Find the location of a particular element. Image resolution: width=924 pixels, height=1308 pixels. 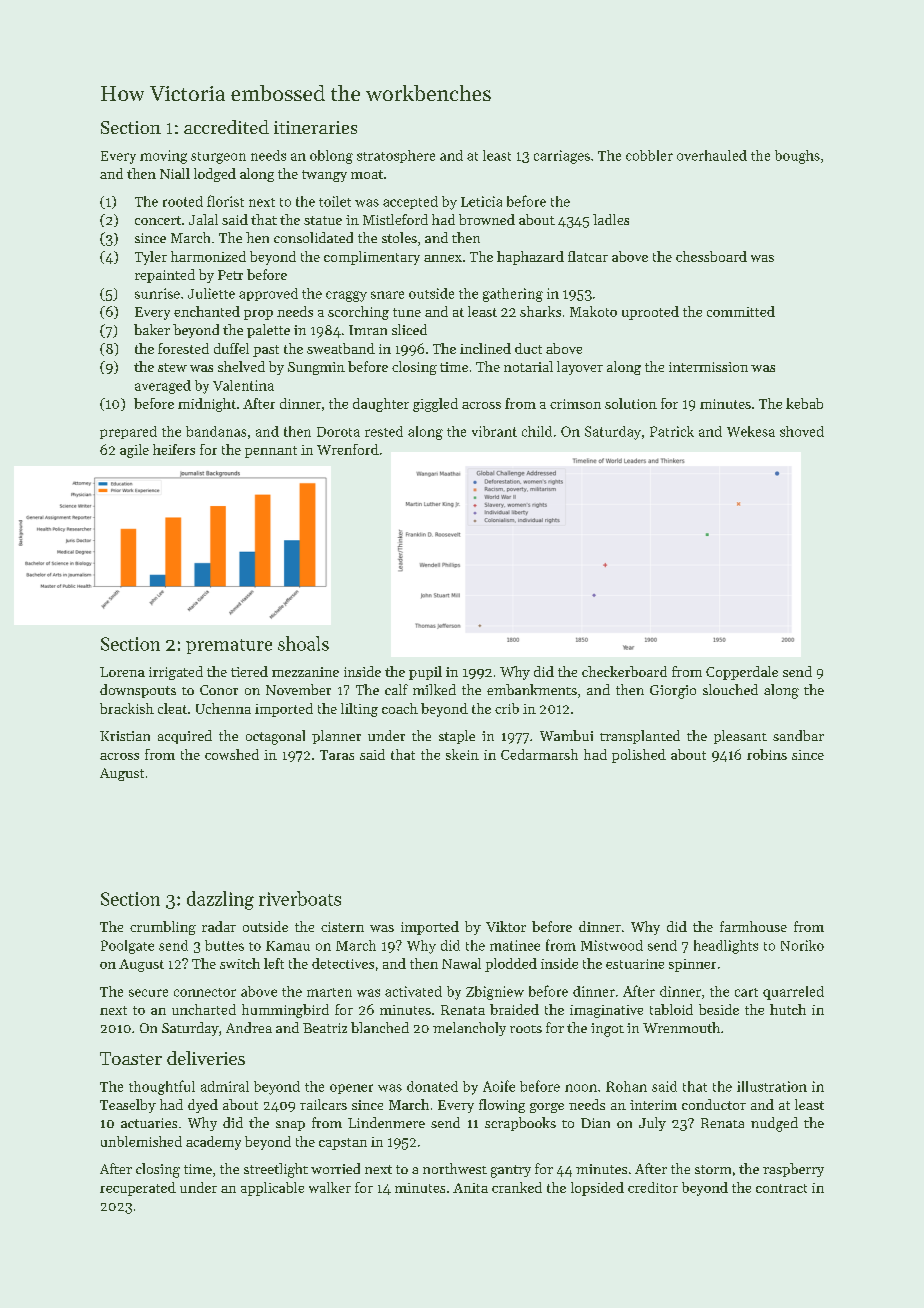

Mistwood is located at coordinates (612, 945).
